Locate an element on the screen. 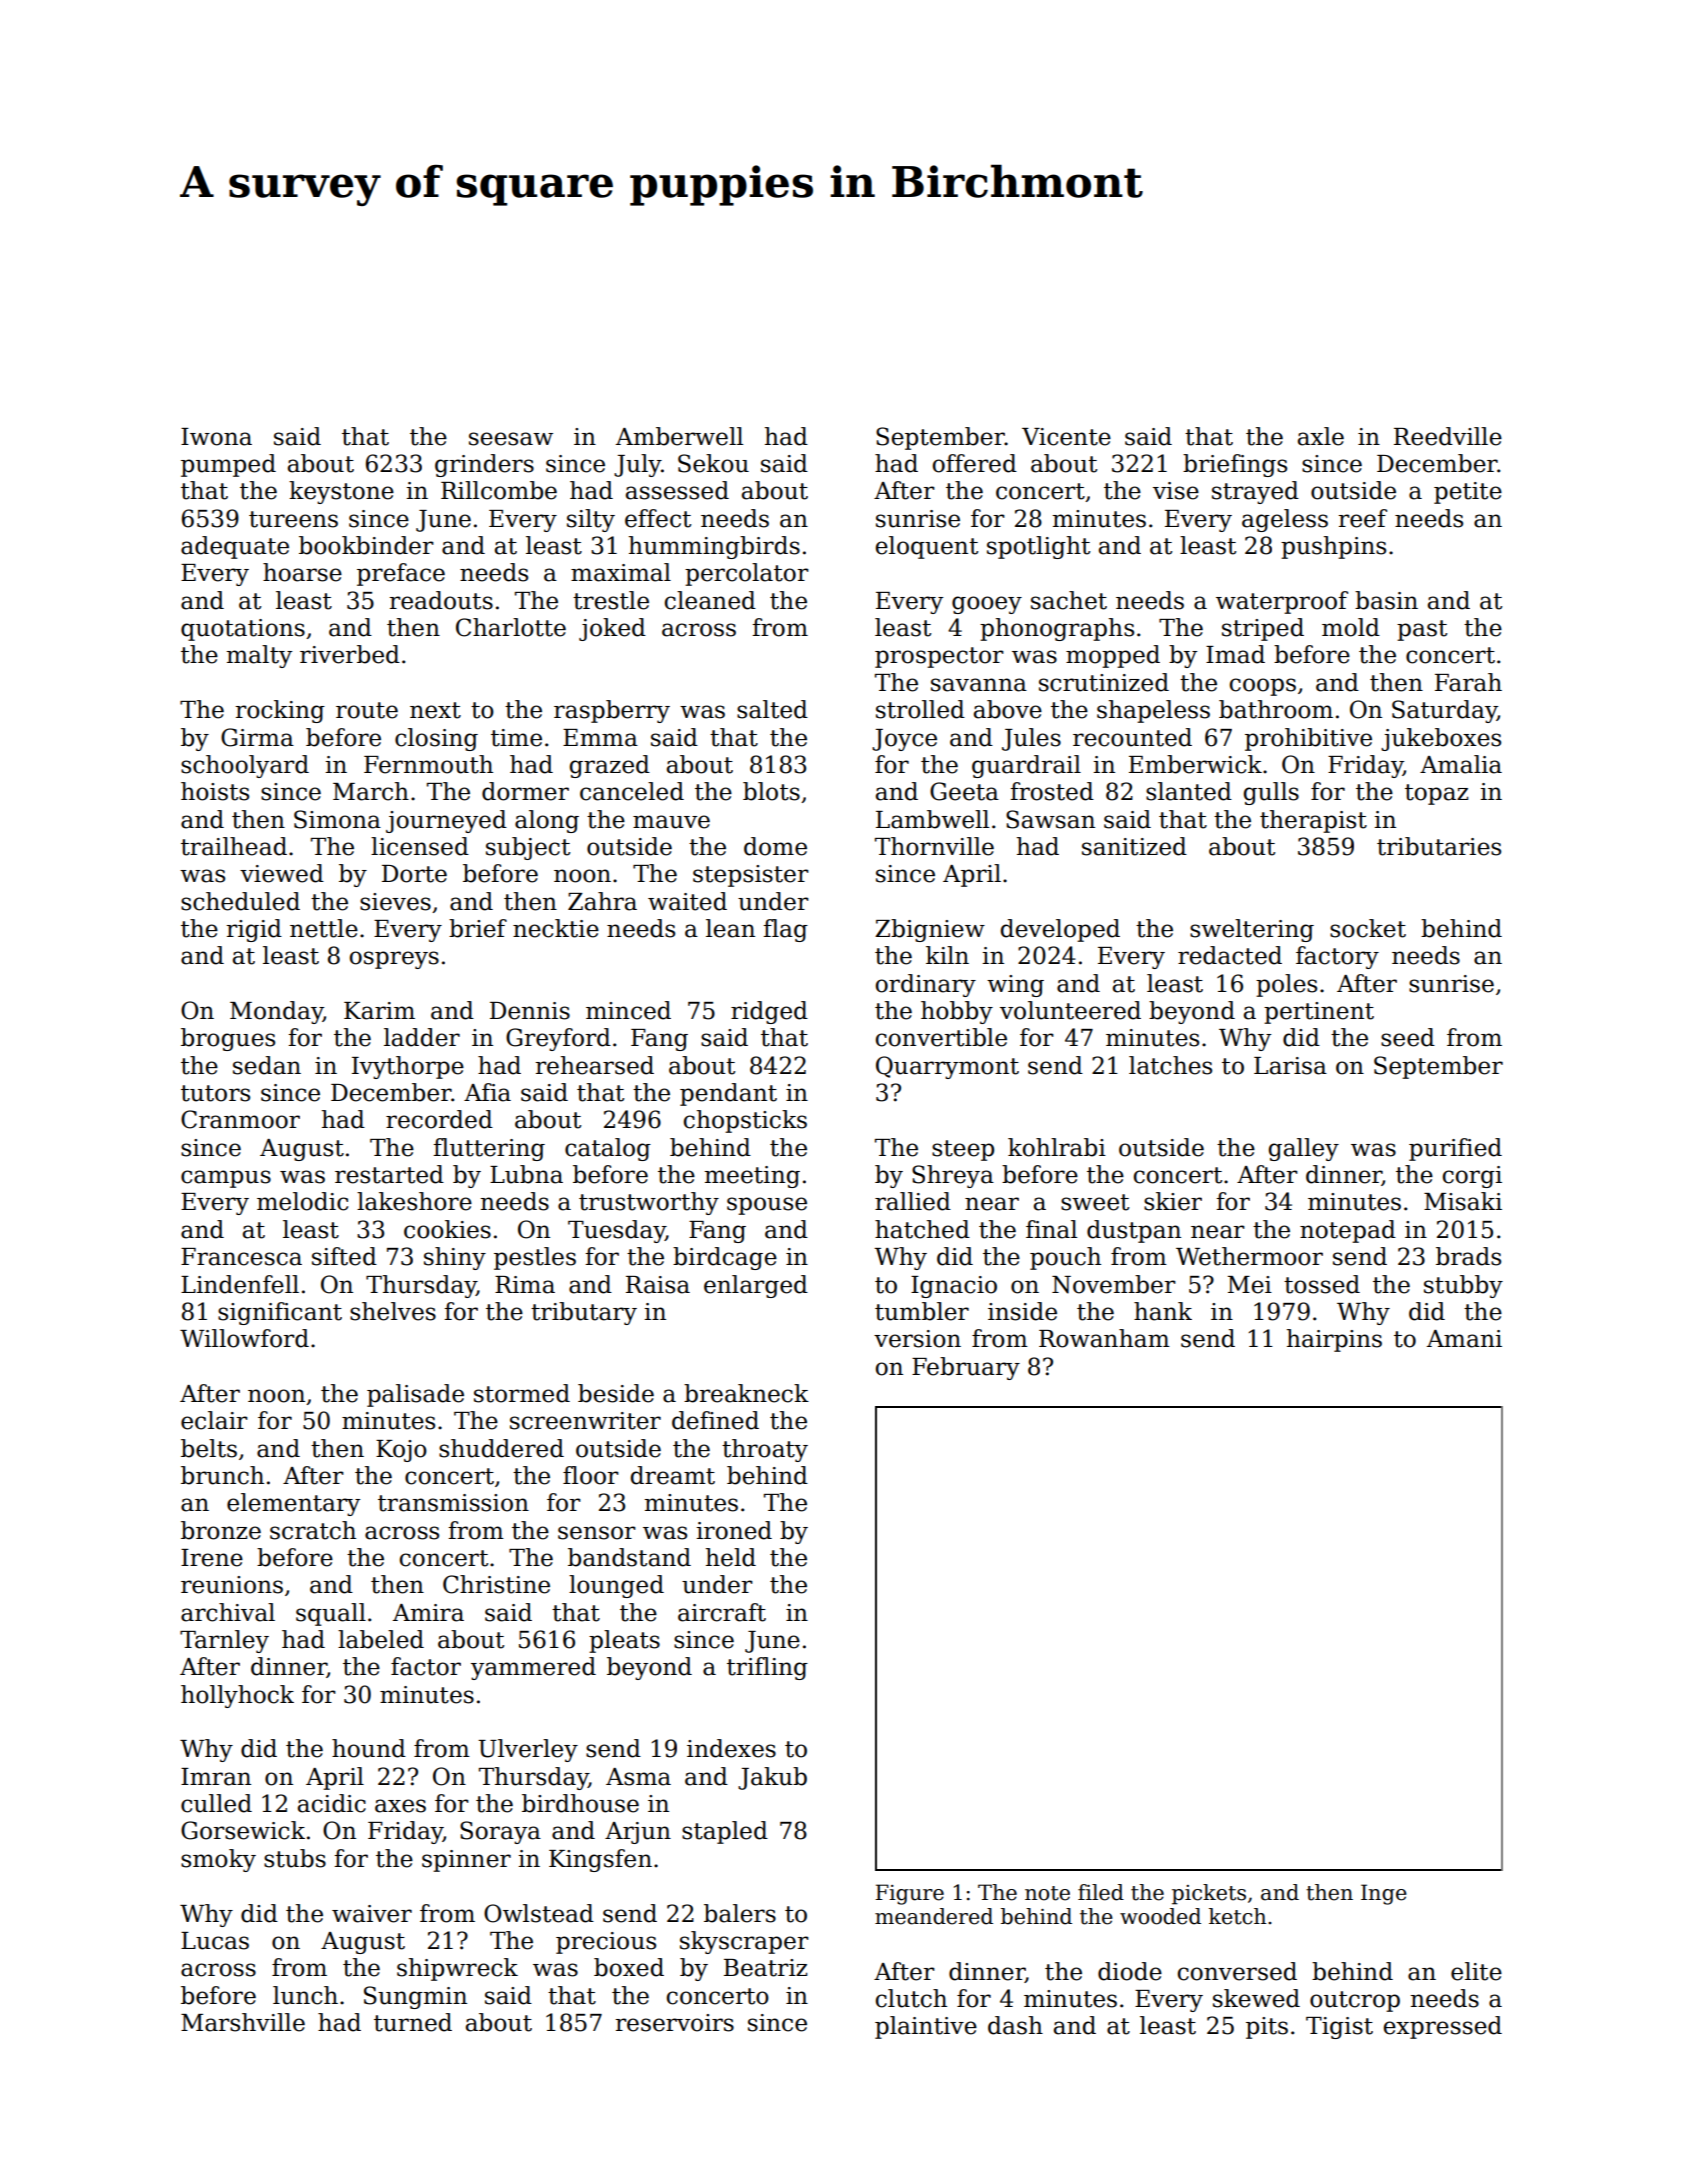 This screenshot has height=2178, width=1683. Vicente is located at coordinates (1066, 437).
